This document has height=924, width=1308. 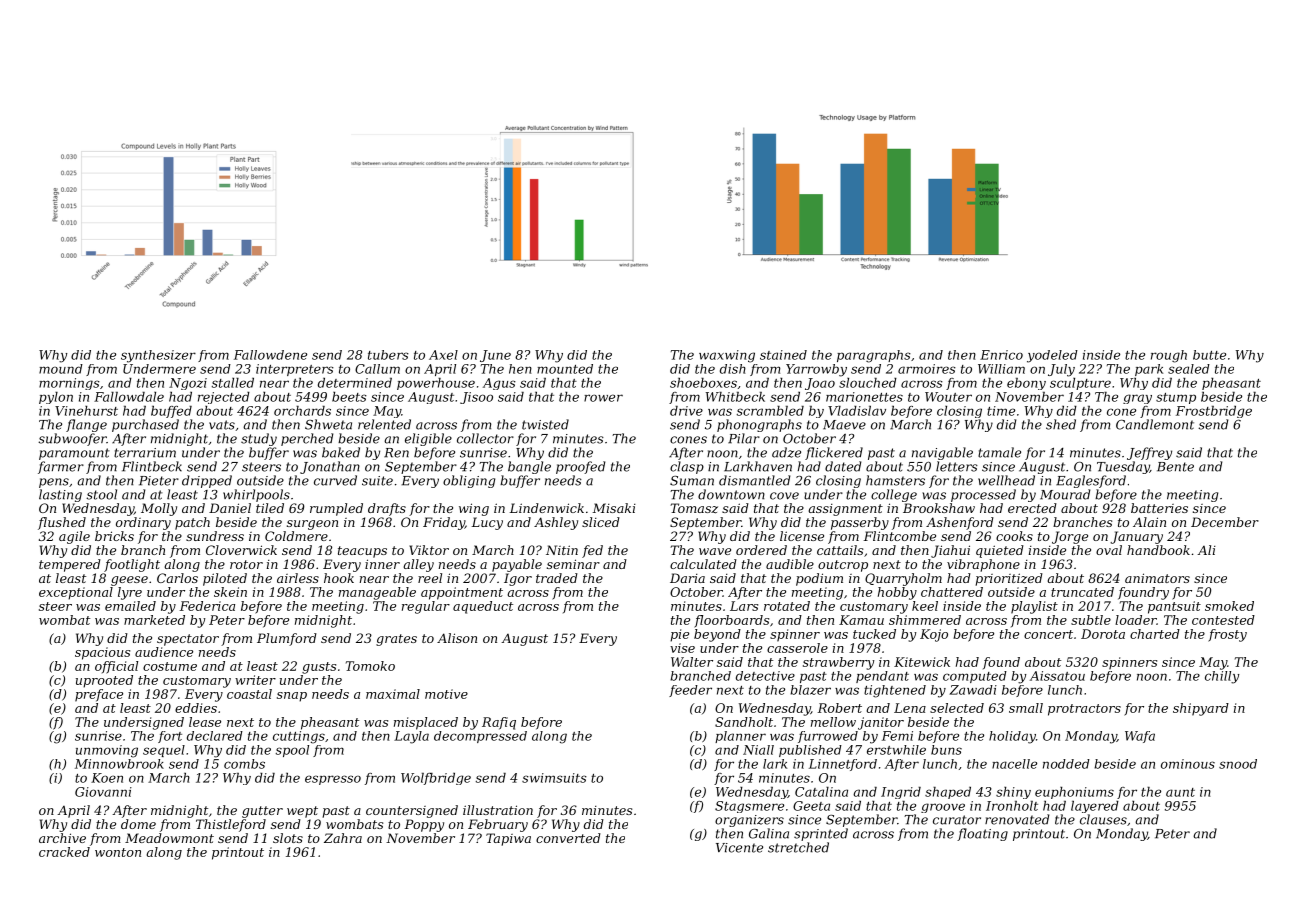 What do you see at coordinates (207, 606) in the document?
I see `Federica` at bounding box center [207, 606].
